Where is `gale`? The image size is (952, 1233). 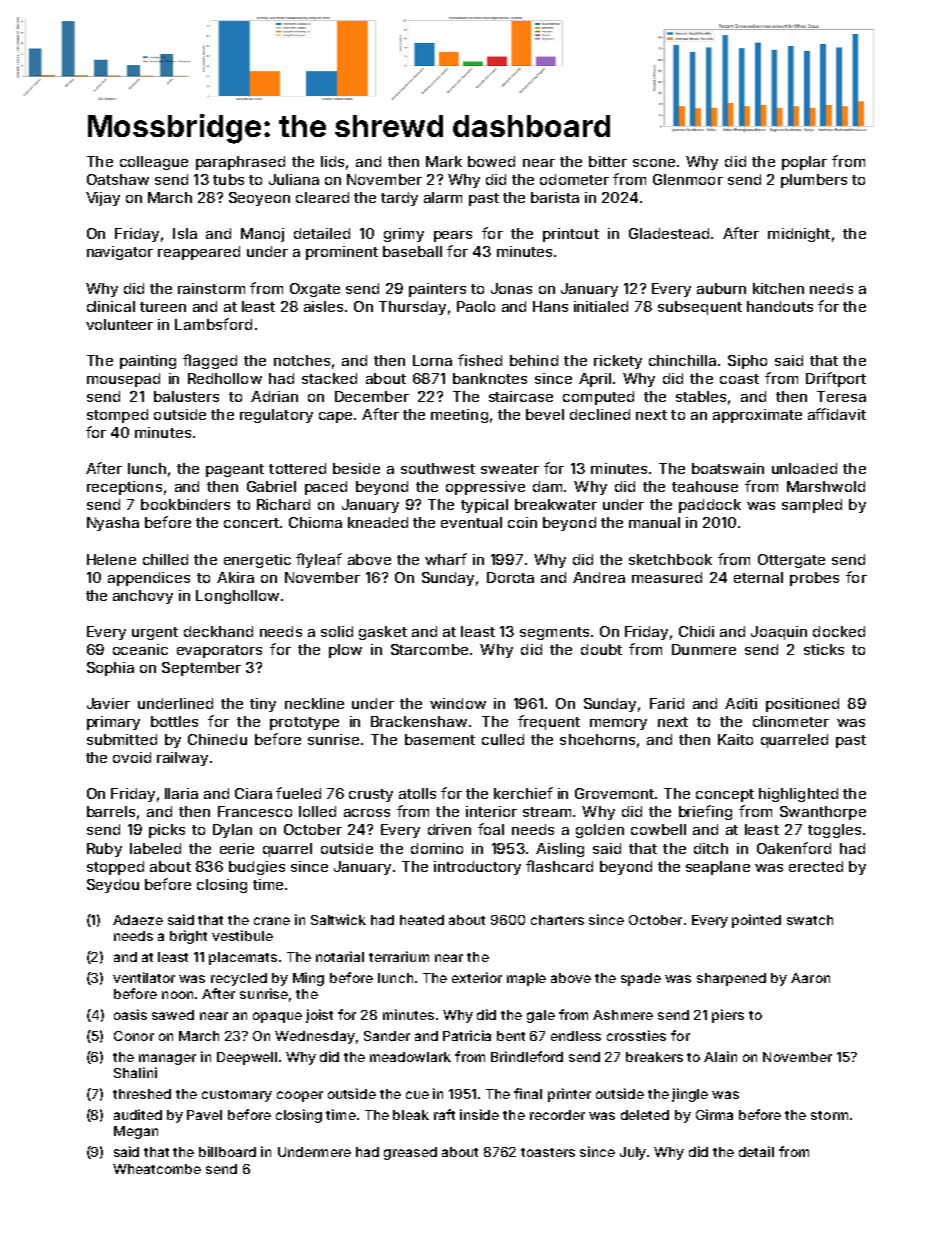 gale is located at coordinates (541, 1016).
